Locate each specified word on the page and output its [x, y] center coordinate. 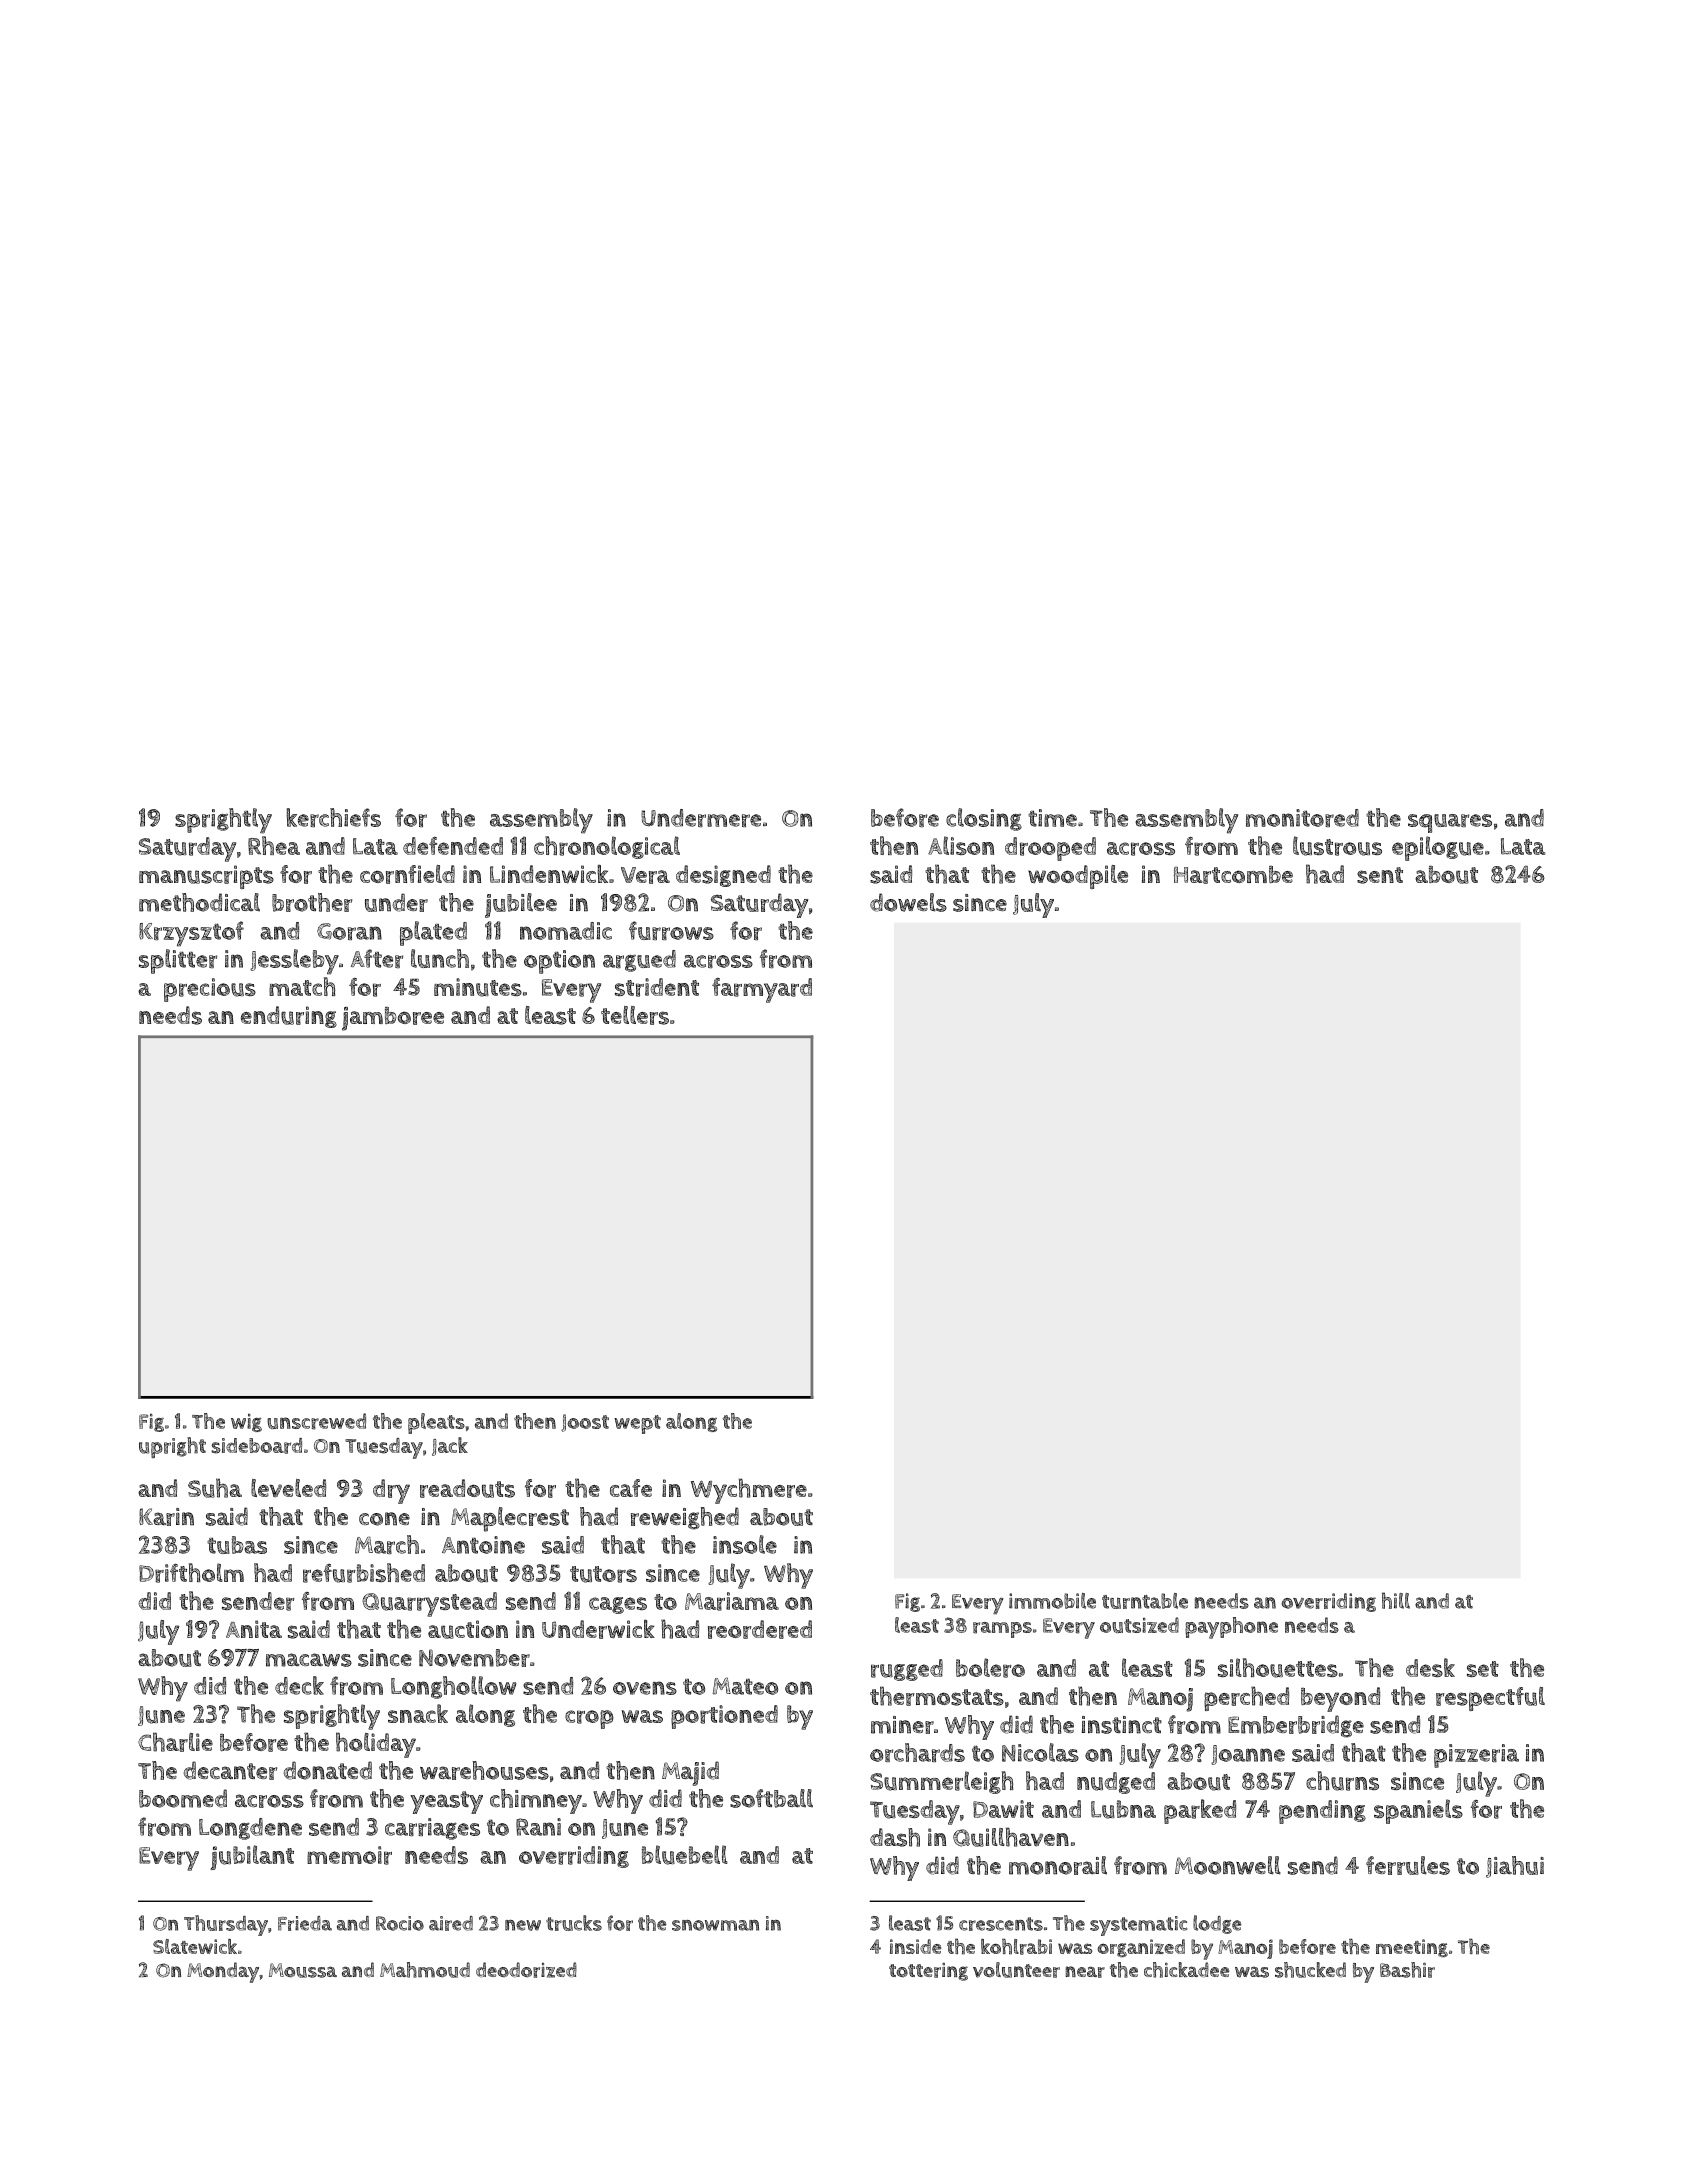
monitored [1302, 818]
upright [172, 1447]
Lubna [1123, 1809]
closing [984, 819]
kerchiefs [333, 817]
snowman [715, 1925]
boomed [183, 1798]
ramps [1002, 1630]
